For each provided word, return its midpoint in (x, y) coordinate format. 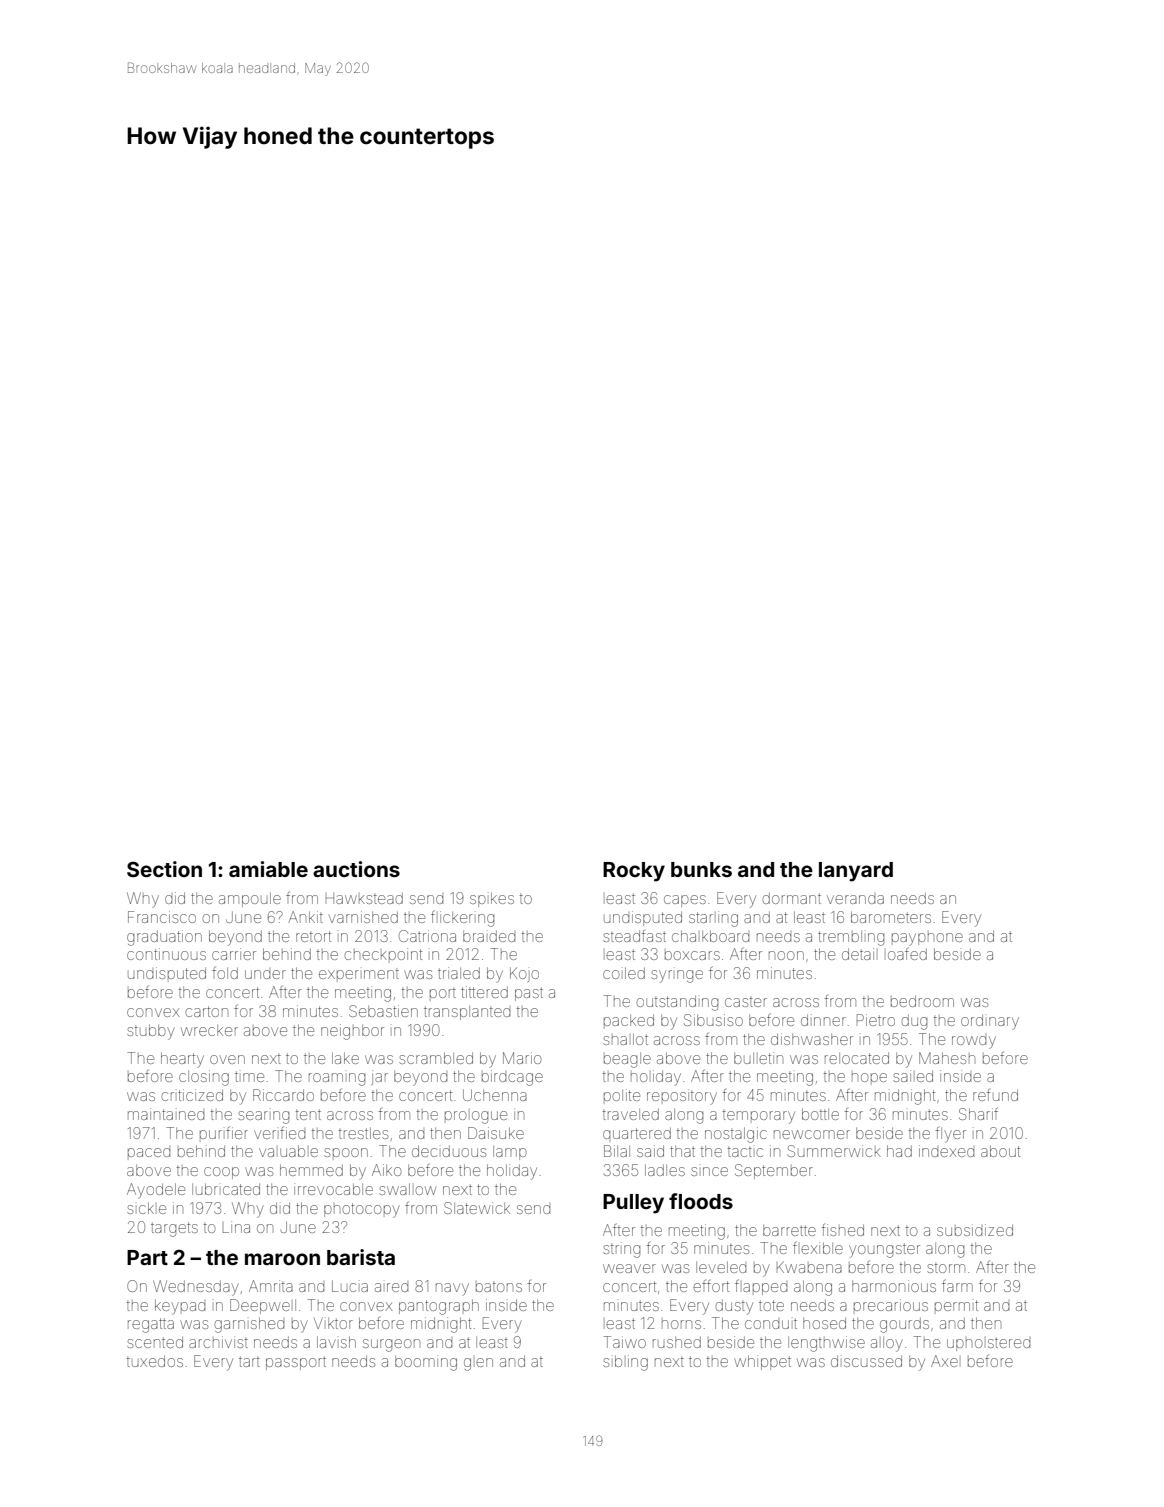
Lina (236, 1227)
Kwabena (809, 1267)
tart (249, 1361)
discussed (866, 1361)
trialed (459, 973)
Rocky (634, 872)
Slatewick (477, 1208)
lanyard (856, 872)
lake (345, 1058)
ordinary (990, 1022)
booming (426, 1363)
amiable (268, 869)
